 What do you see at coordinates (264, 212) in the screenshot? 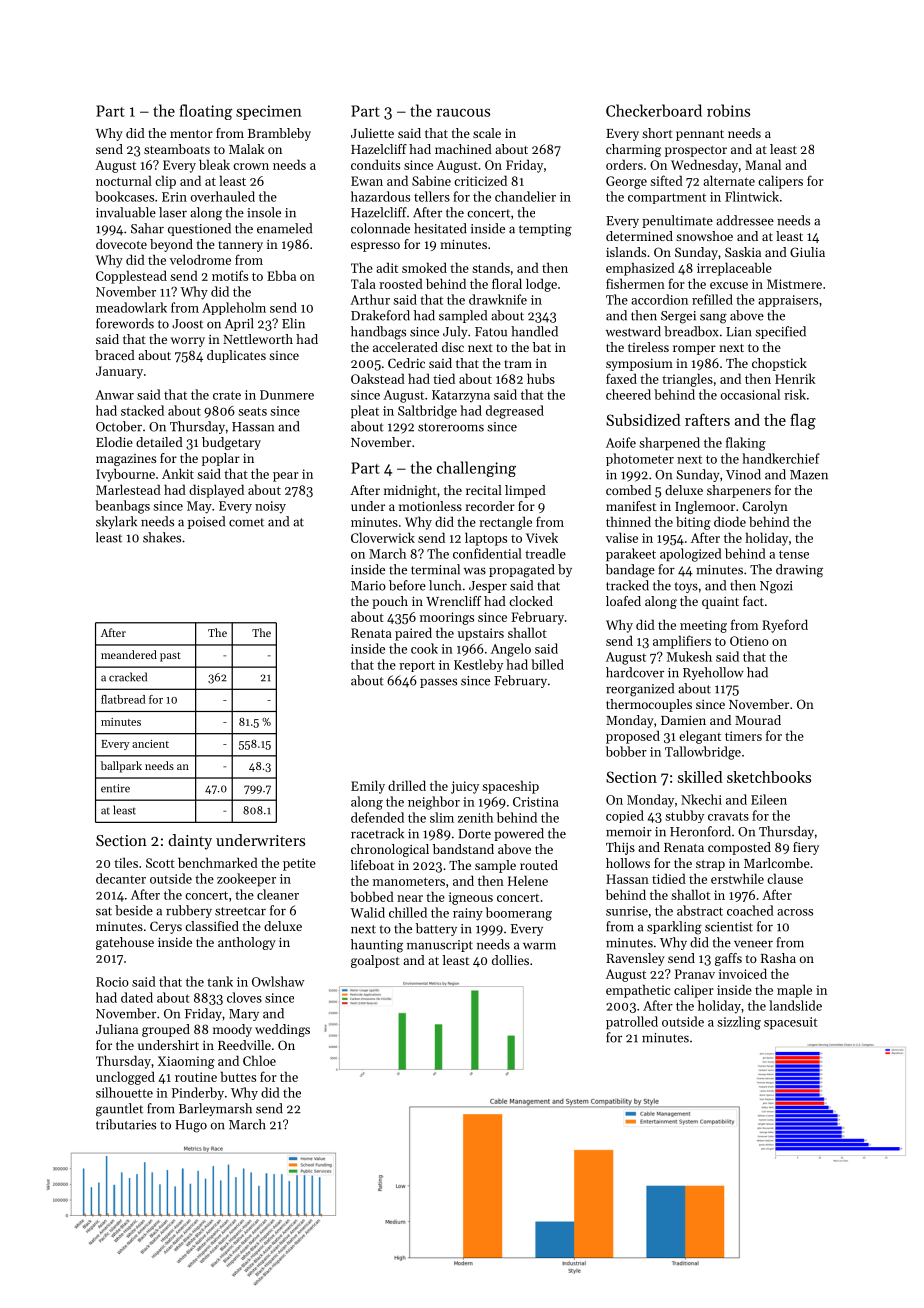
I see `insole` at bounding box center [264, 212].
